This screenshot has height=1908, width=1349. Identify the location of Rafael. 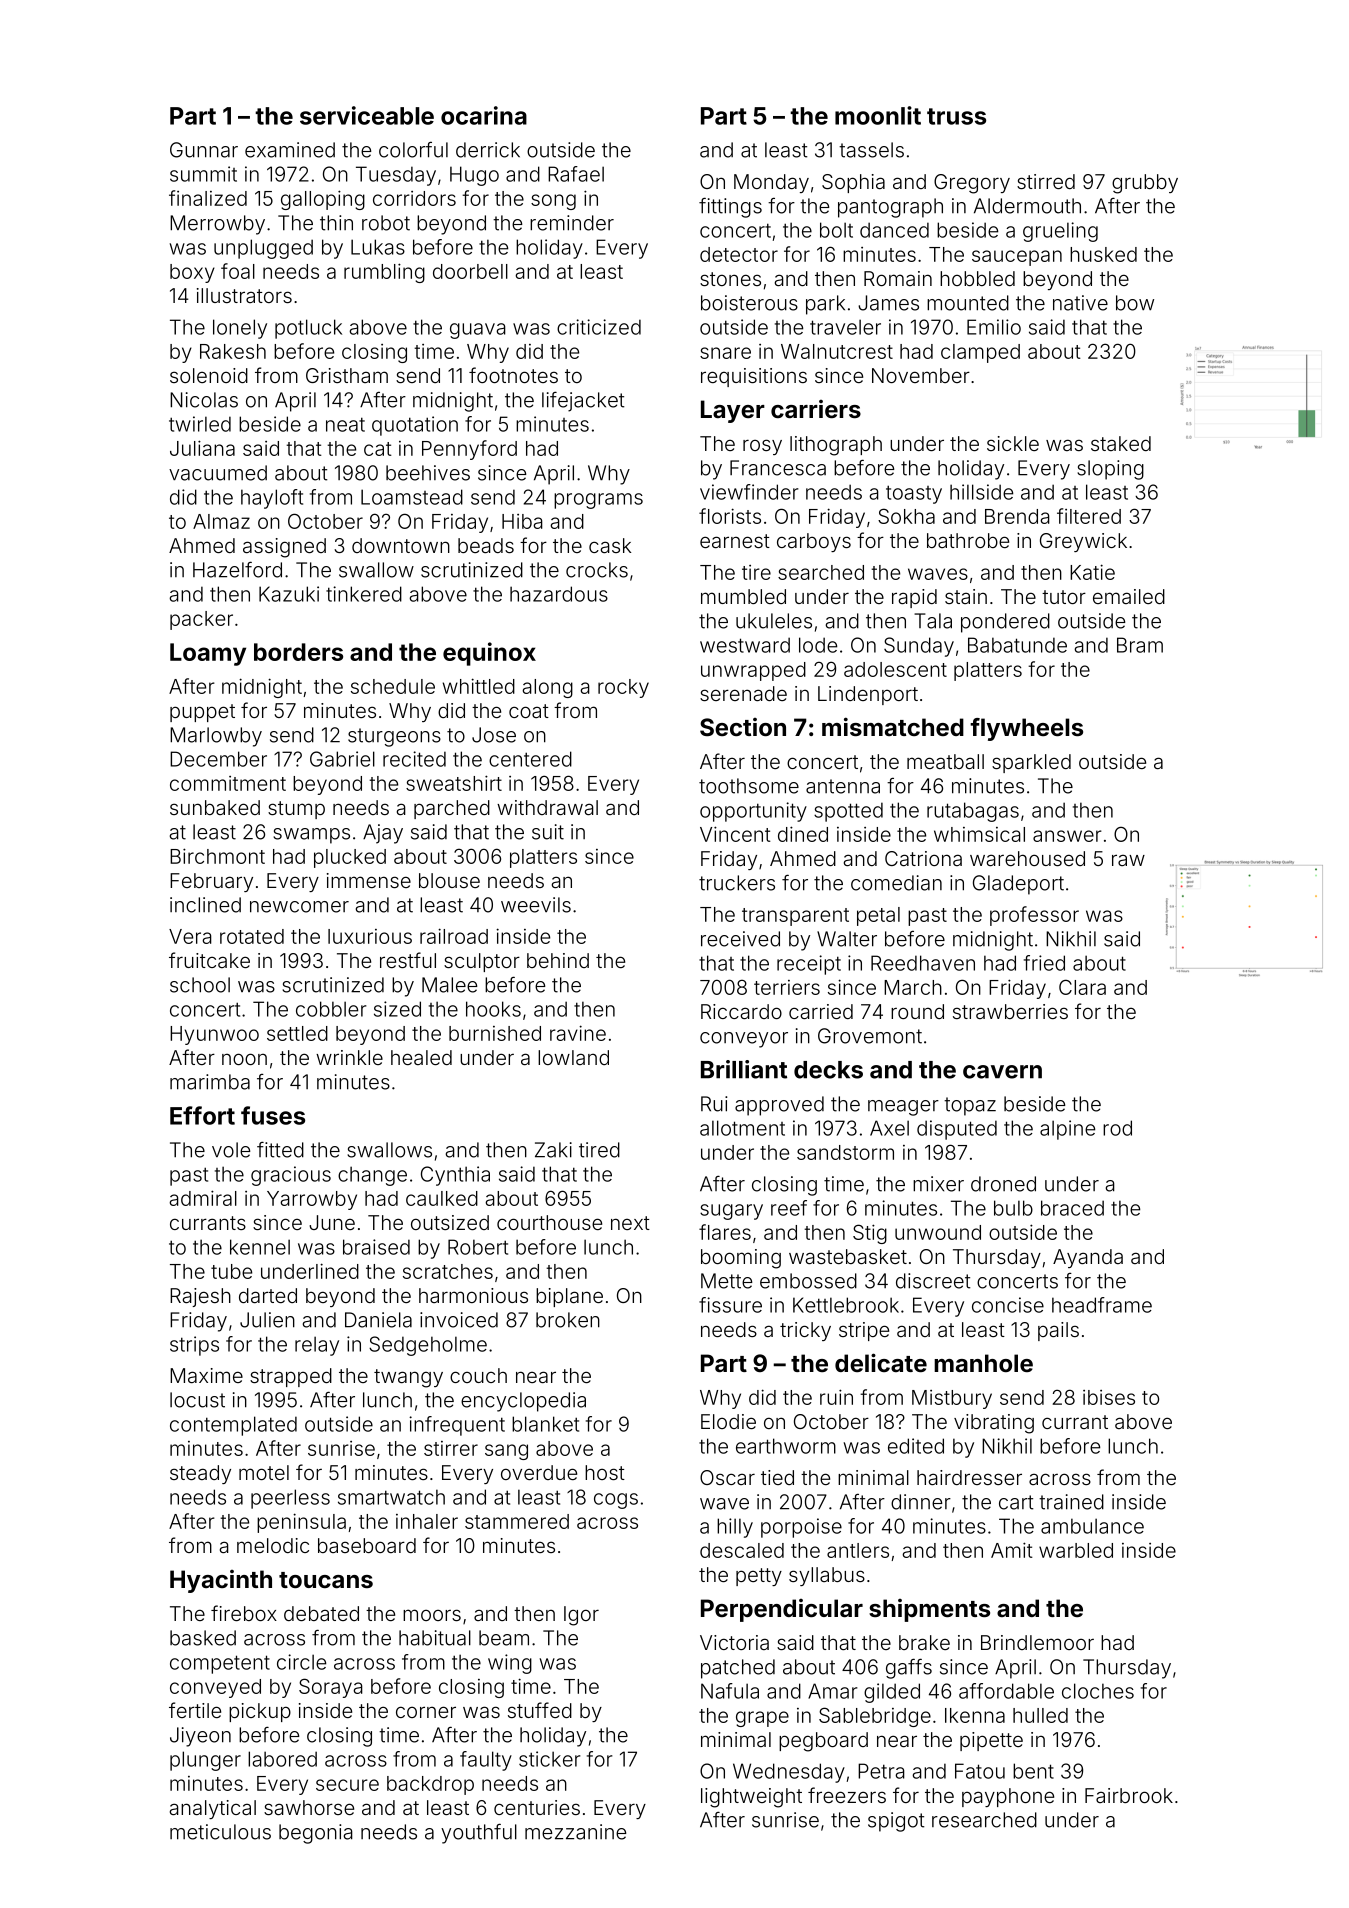
(576, 174).
